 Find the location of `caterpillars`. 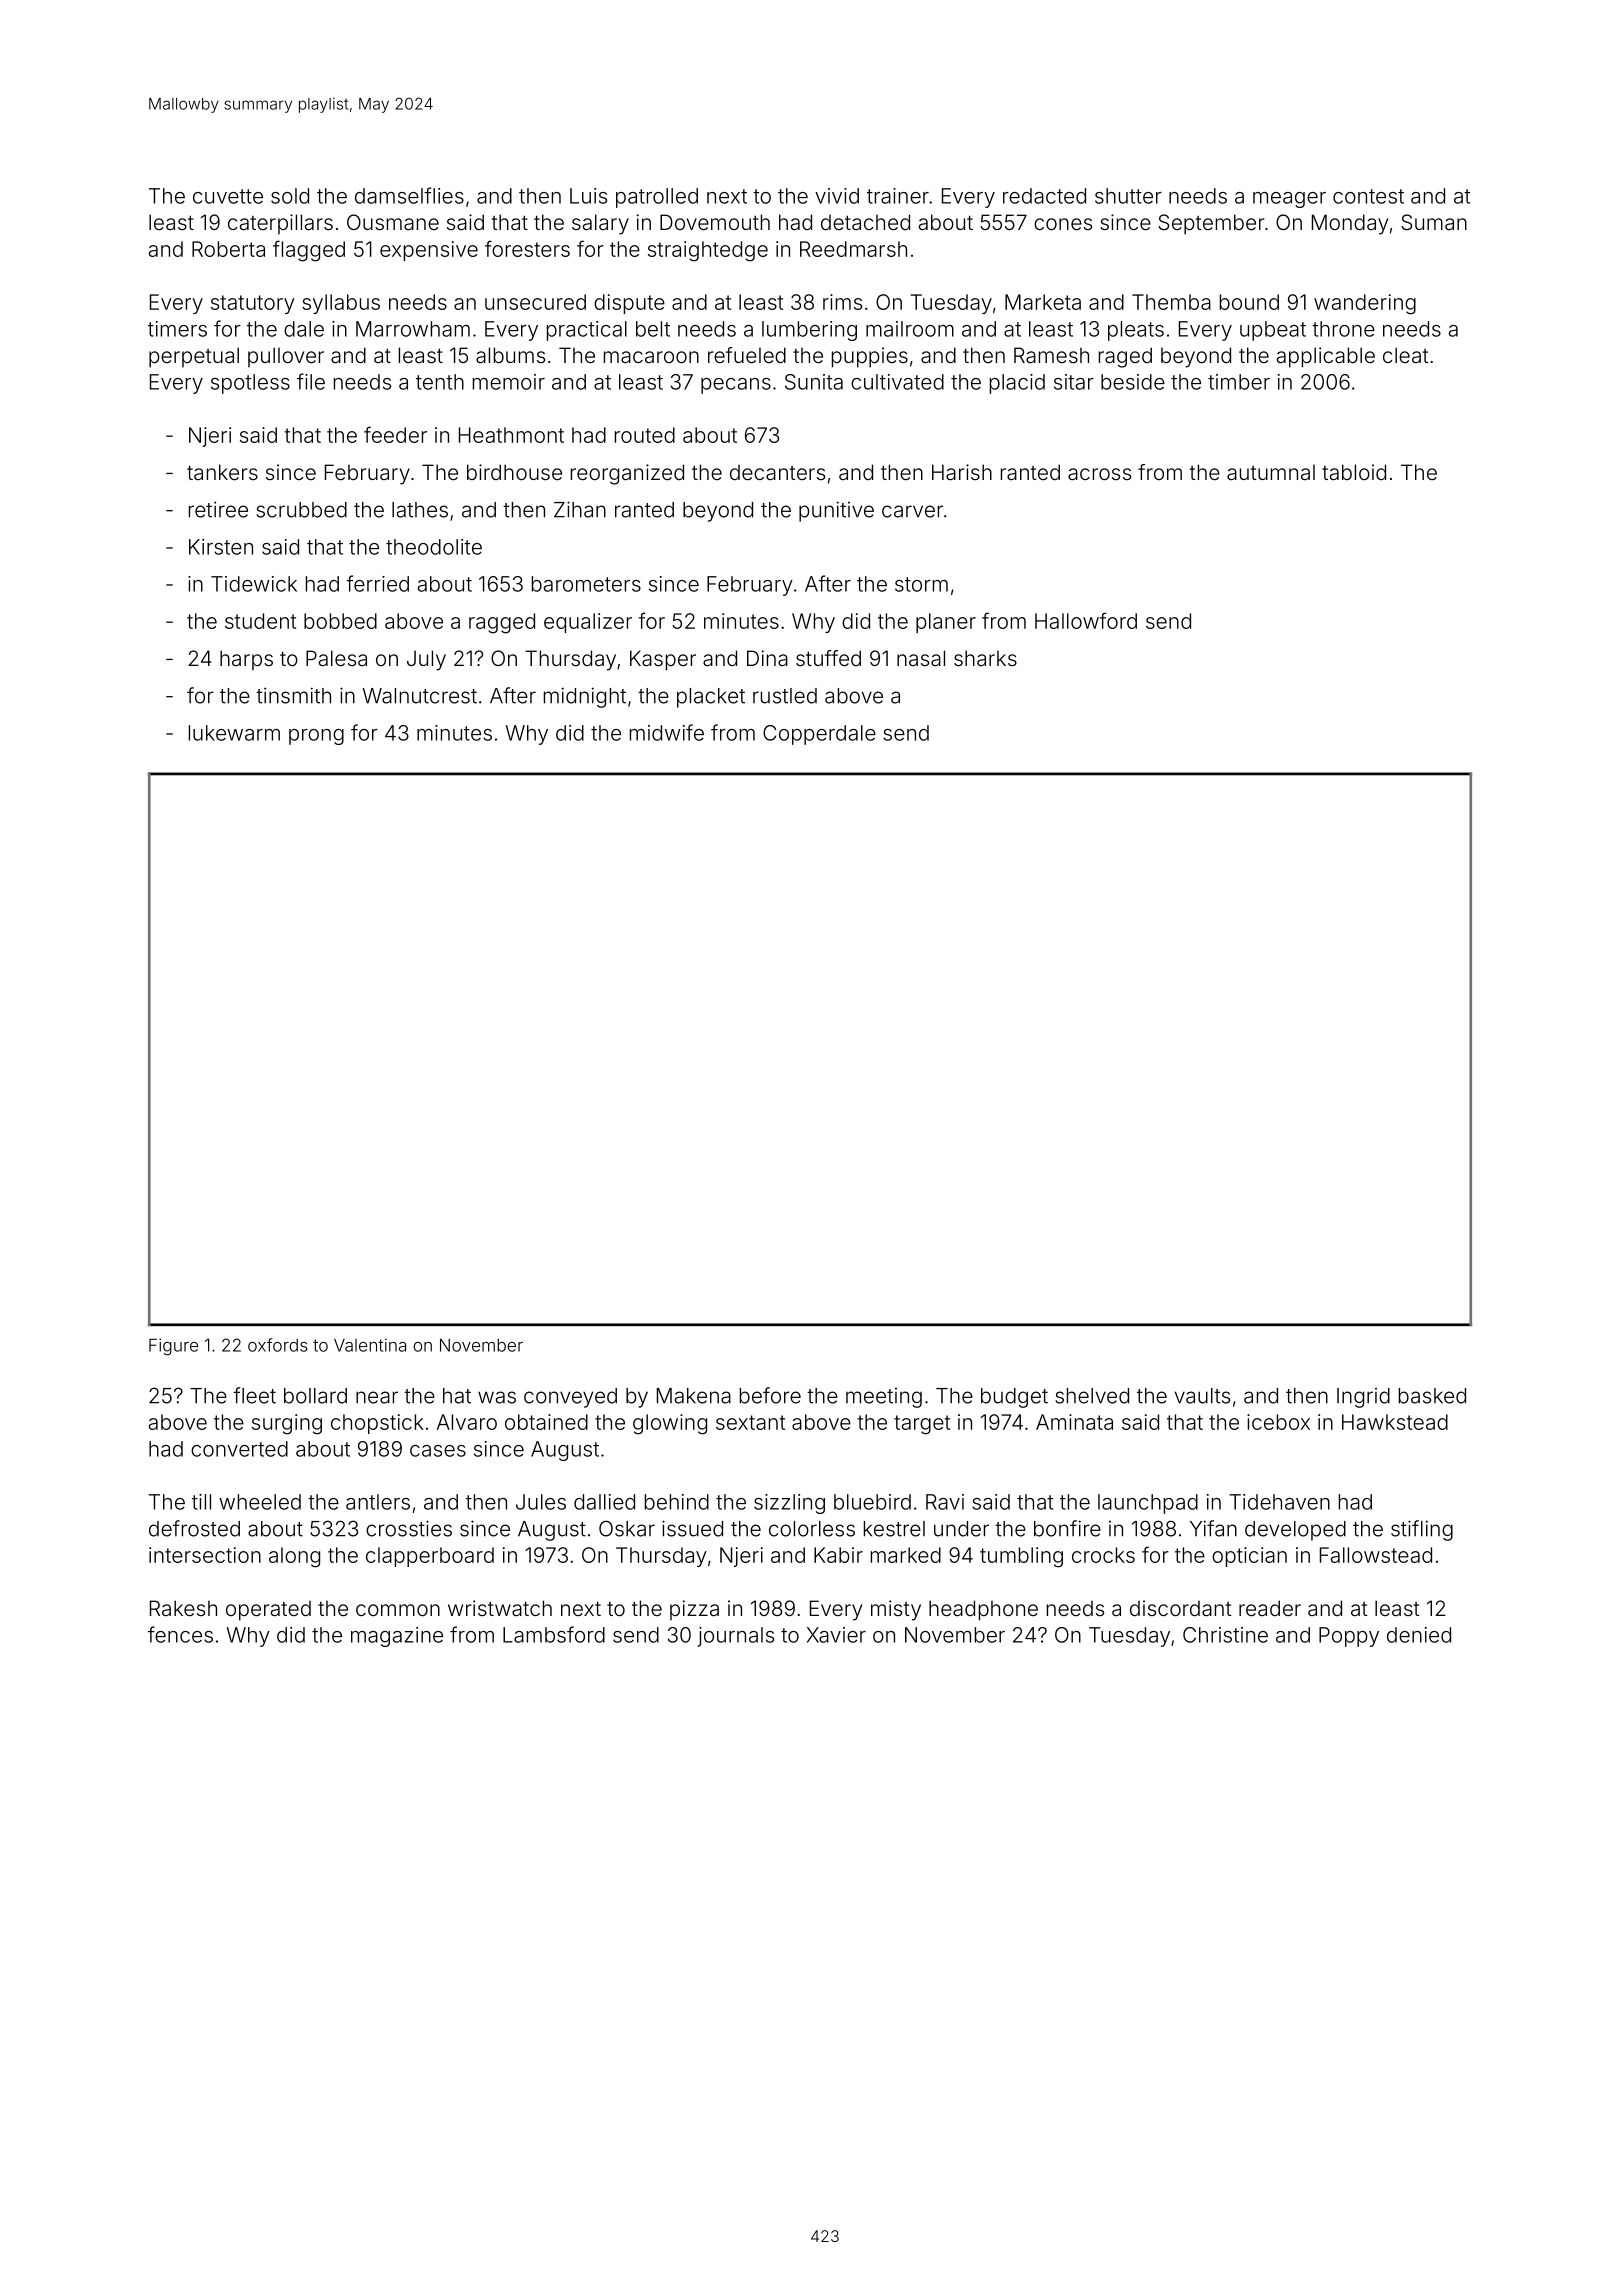

caterpillars is located at coordinates (280, 224).
